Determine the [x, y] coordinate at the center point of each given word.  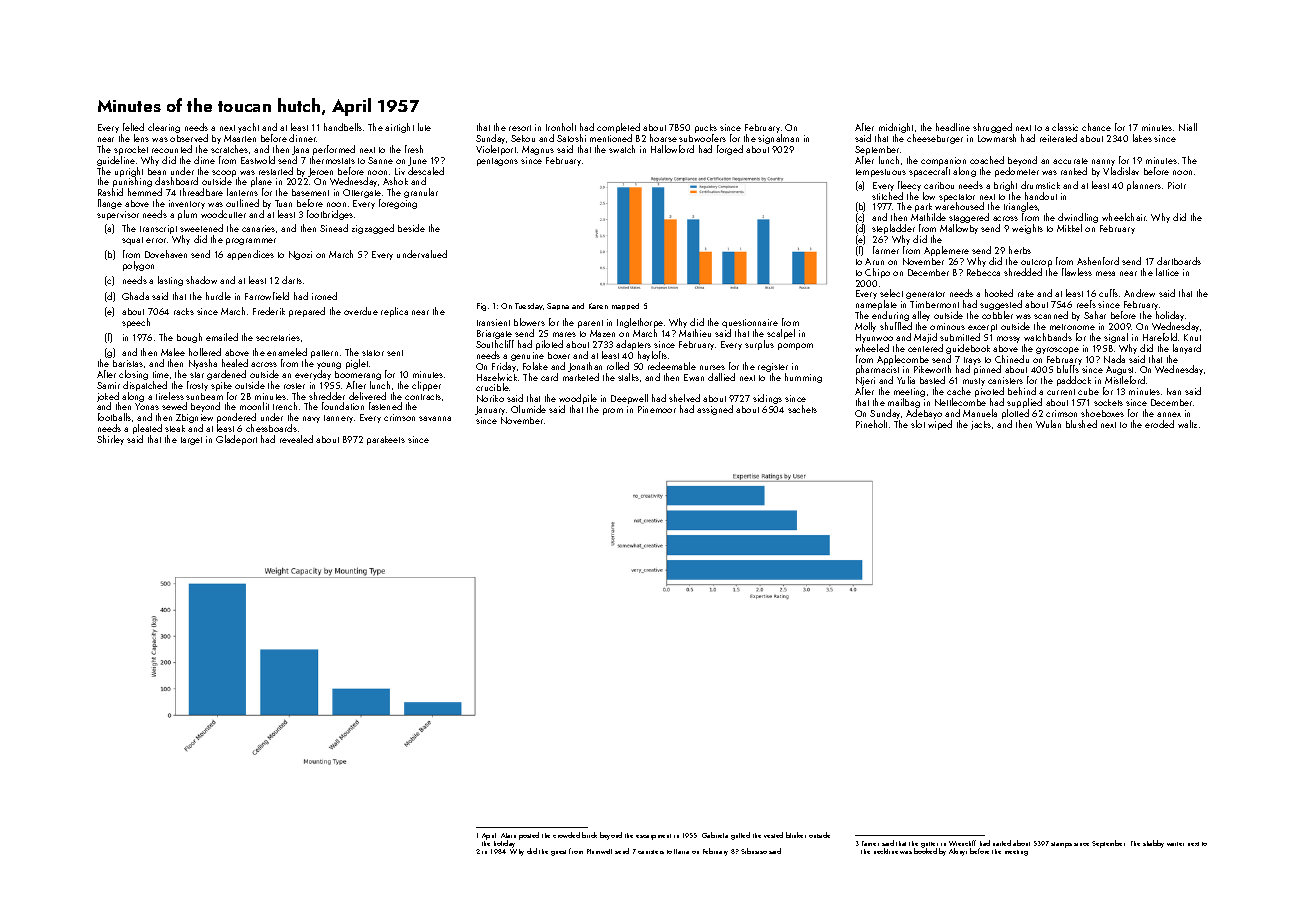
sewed [174, 406]
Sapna [558, 306]
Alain [508, 835]
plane [261, 183]
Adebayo [924, 414]
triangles [1021, 208]
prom [613, 411]
